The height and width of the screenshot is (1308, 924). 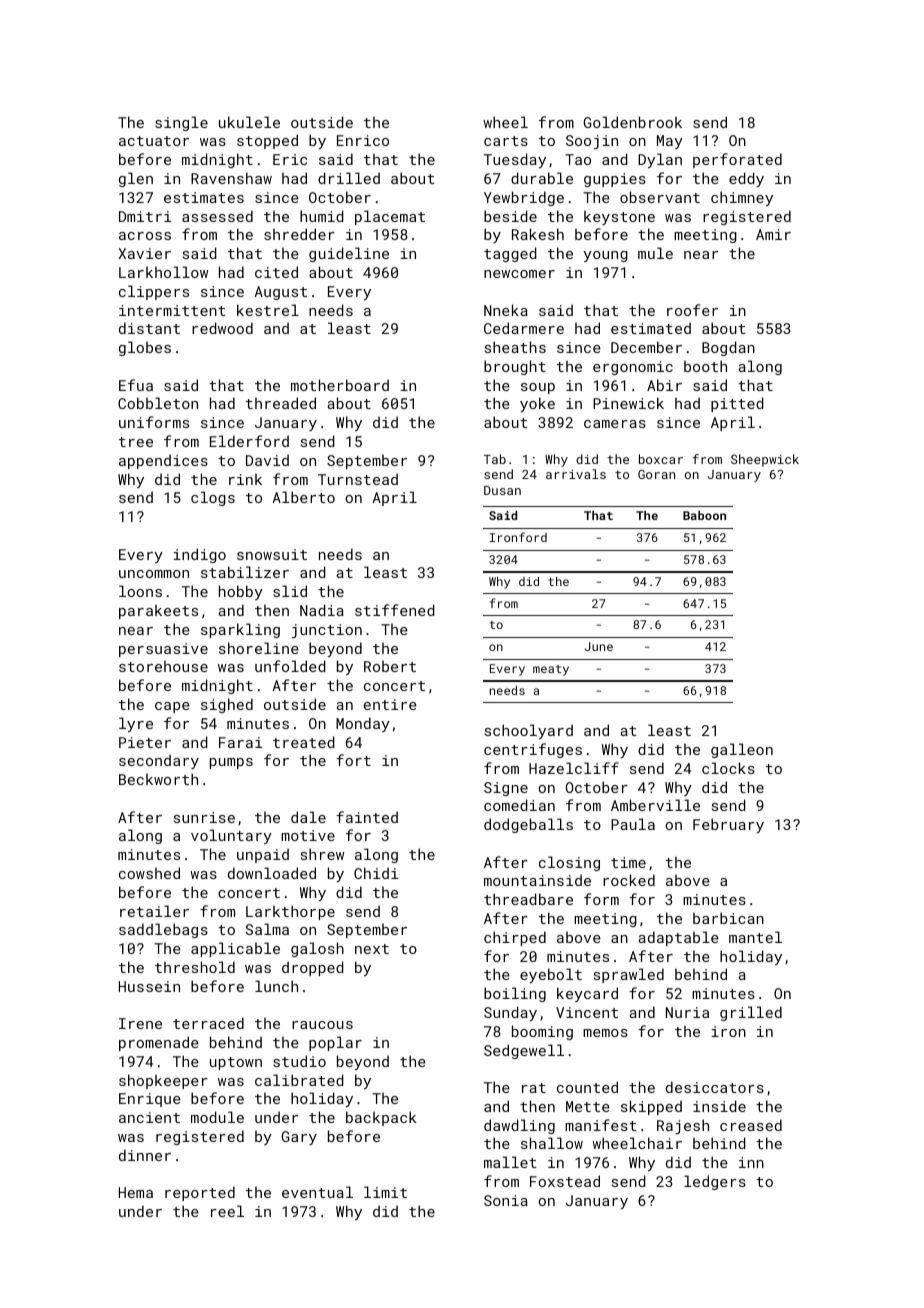 What do you see at coordinates (363, 140) in the screenshot?
I see `Enrico` at bounding box center [363, 140].
